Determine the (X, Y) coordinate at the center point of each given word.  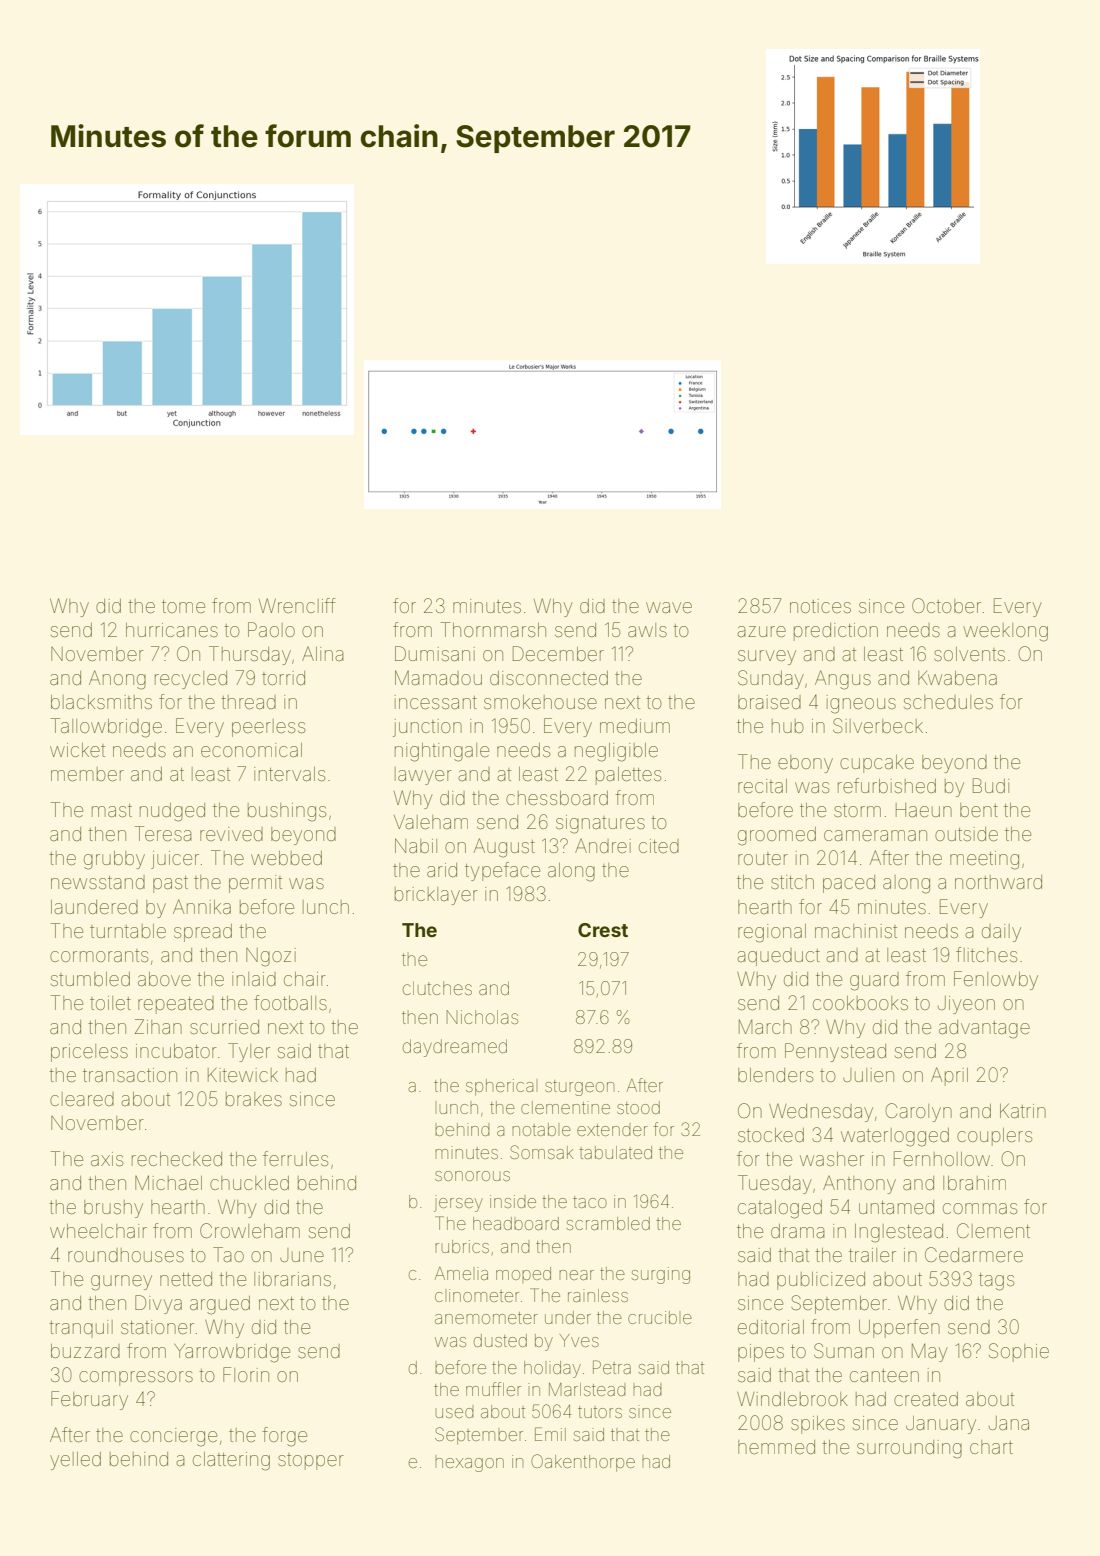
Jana (1009, 1423)
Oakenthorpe (583, 1463)
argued (220, 1305)
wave (669, 607)
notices (820, 606)
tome (183, 606)
